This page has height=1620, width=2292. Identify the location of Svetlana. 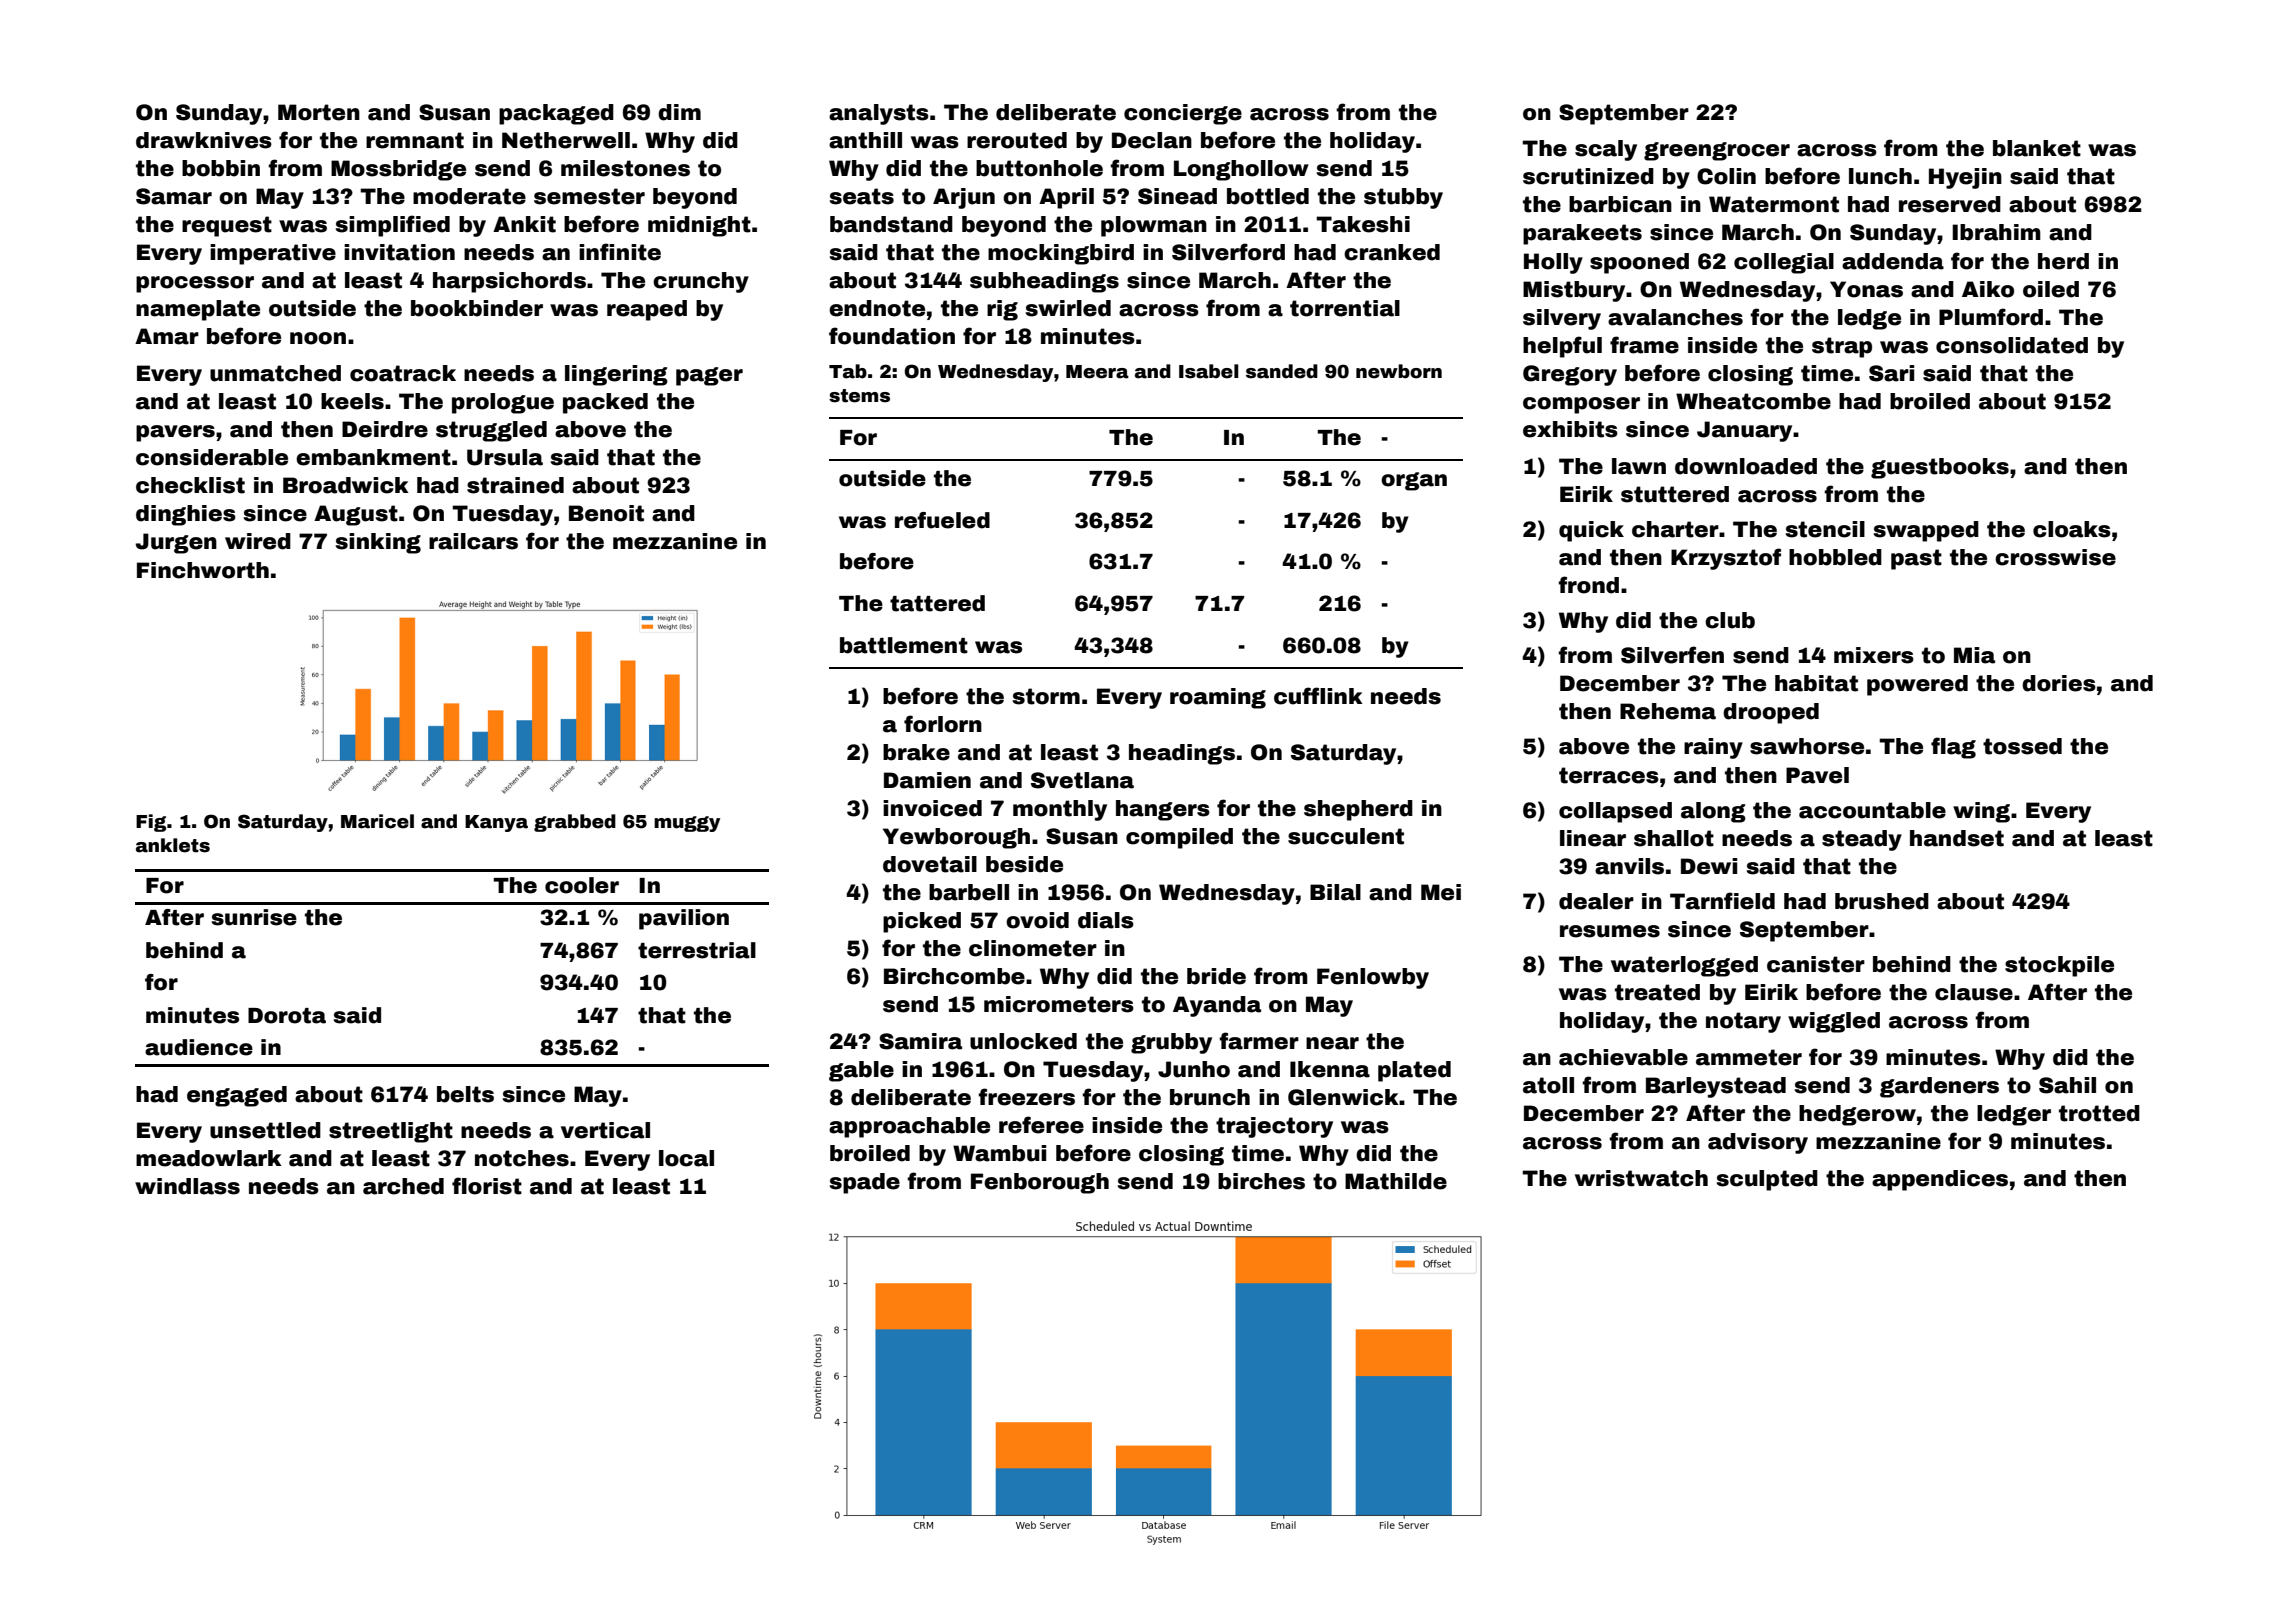
(1082, 780).
